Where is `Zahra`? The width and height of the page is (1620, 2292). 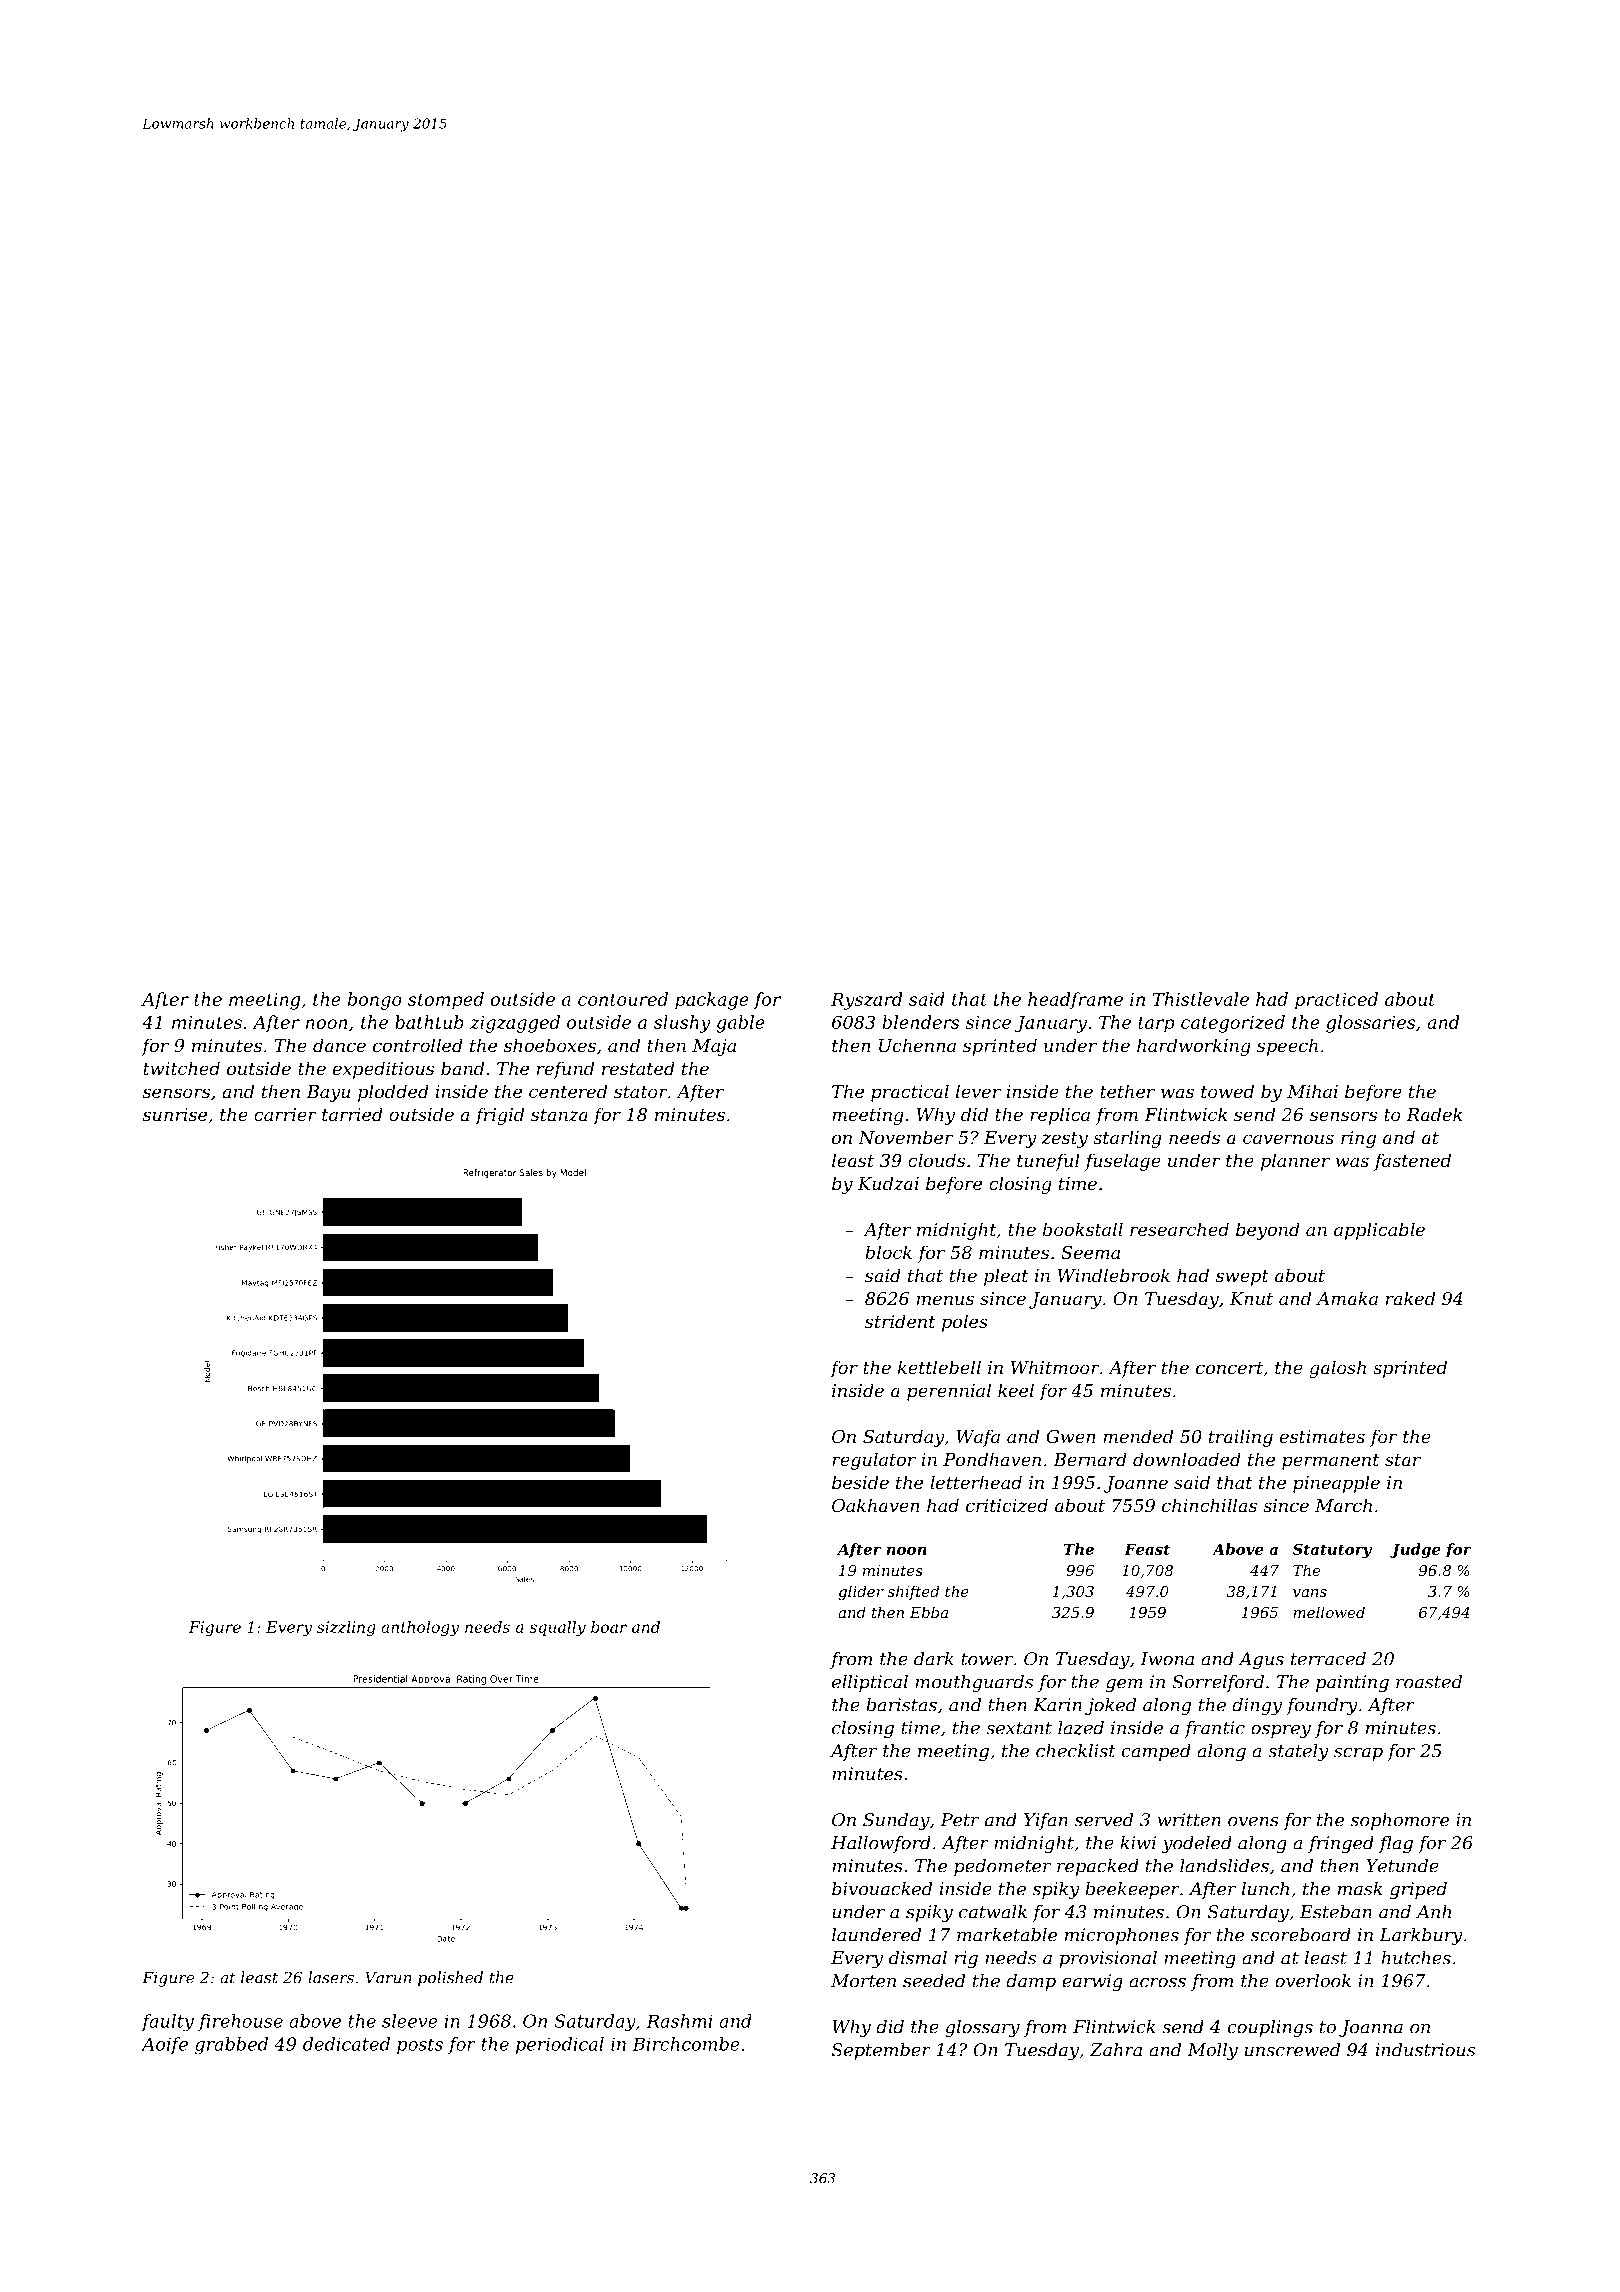 Zahra is located at coordinates (1116, 2050).
